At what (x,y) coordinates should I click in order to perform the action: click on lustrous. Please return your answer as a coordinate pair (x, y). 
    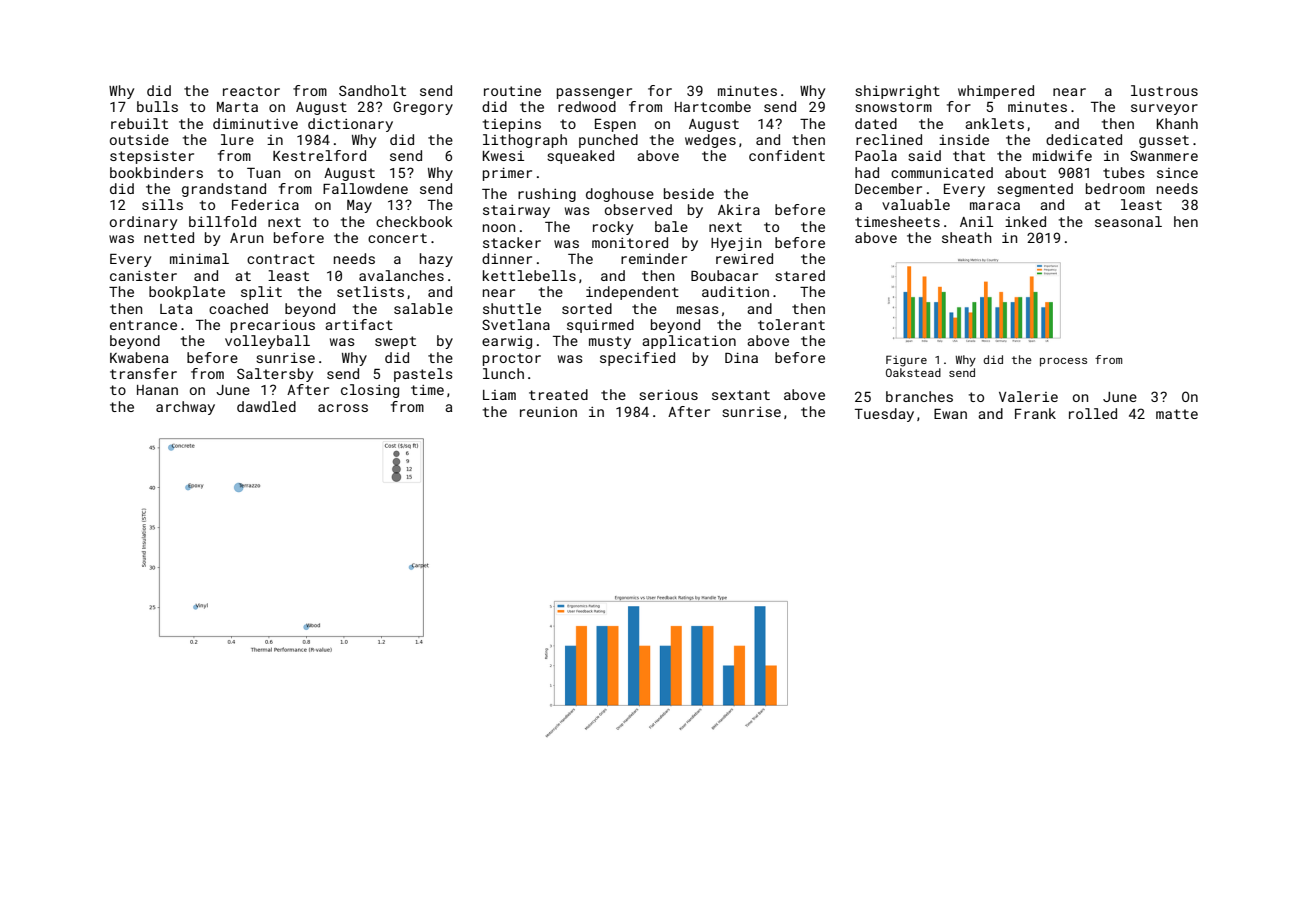
    Looking at the image, I should click on (1164, 90).
